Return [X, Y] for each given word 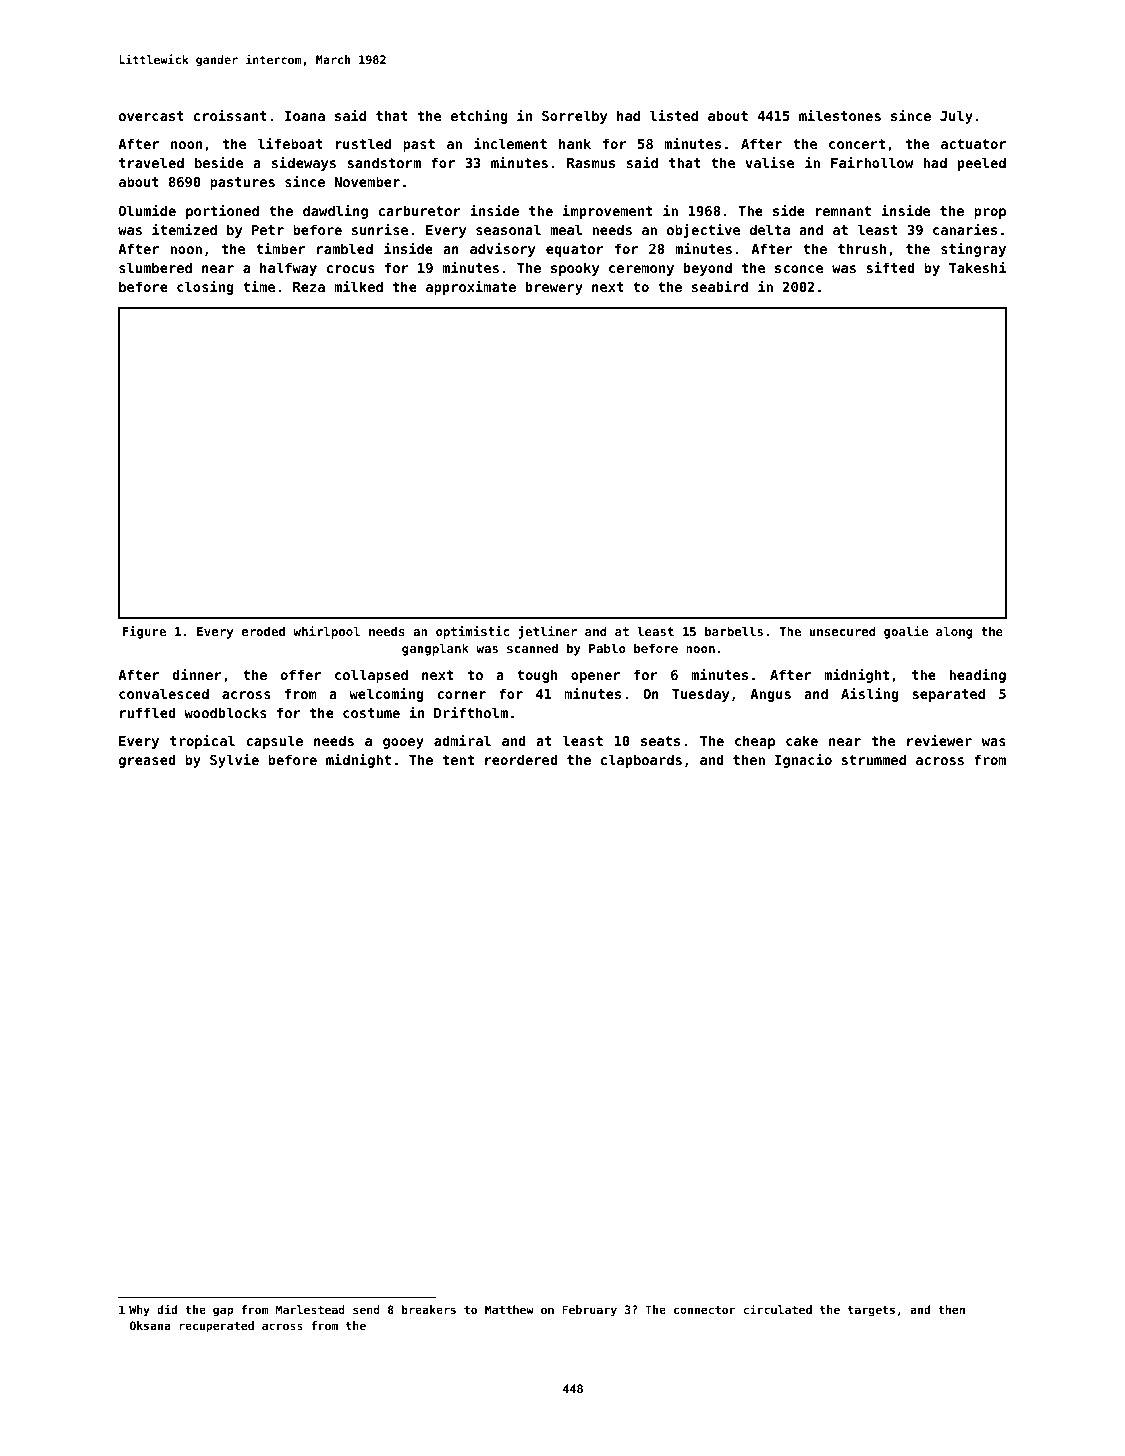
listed [674, 115]
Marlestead [310, 1309]
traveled [151, 162]
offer [300, 674]
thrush [862, 248]
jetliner [547, 632]
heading [977, 676]
